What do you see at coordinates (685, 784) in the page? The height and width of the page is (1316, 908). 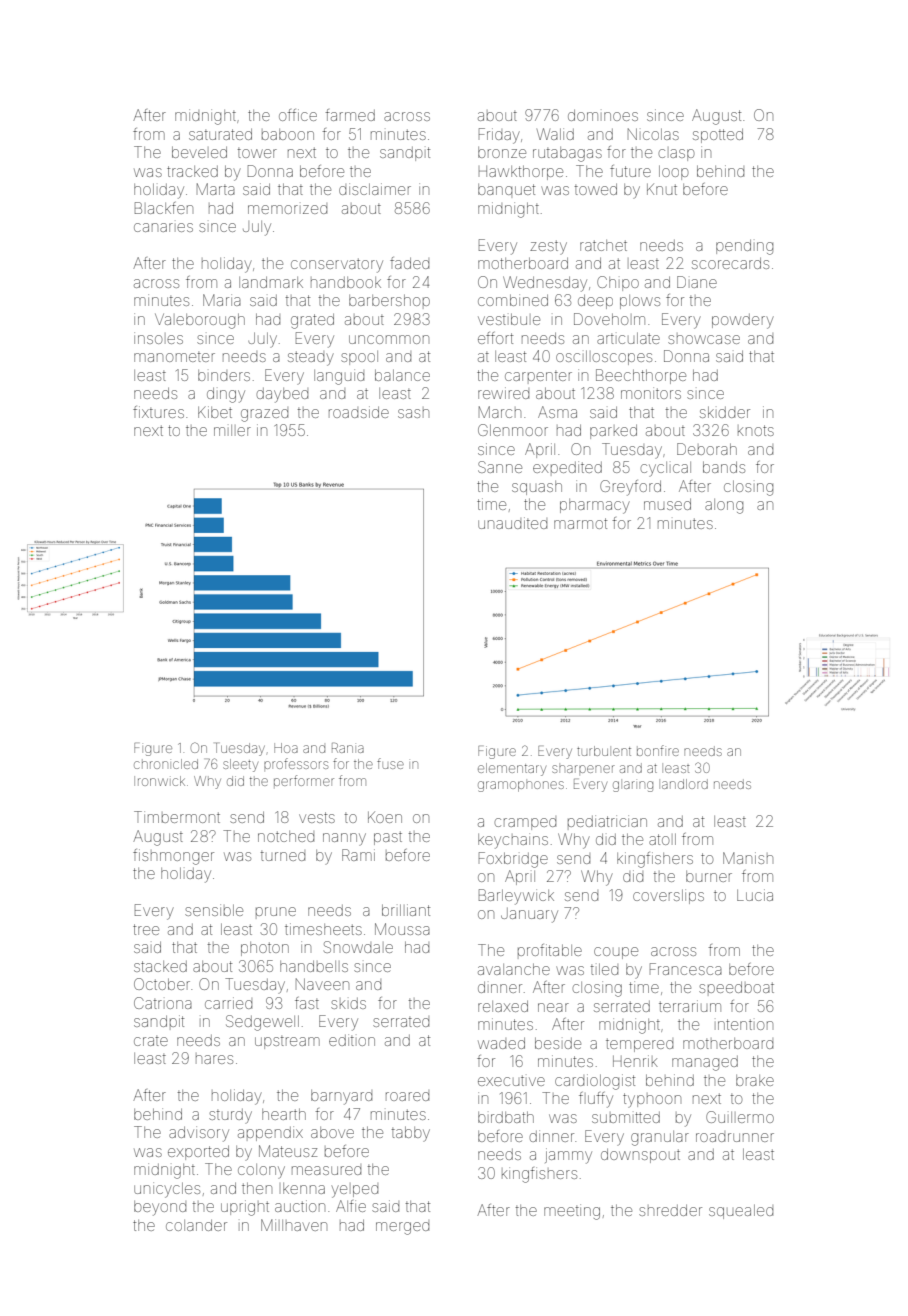 I see `landlord` at bounding box center [685, 784].
